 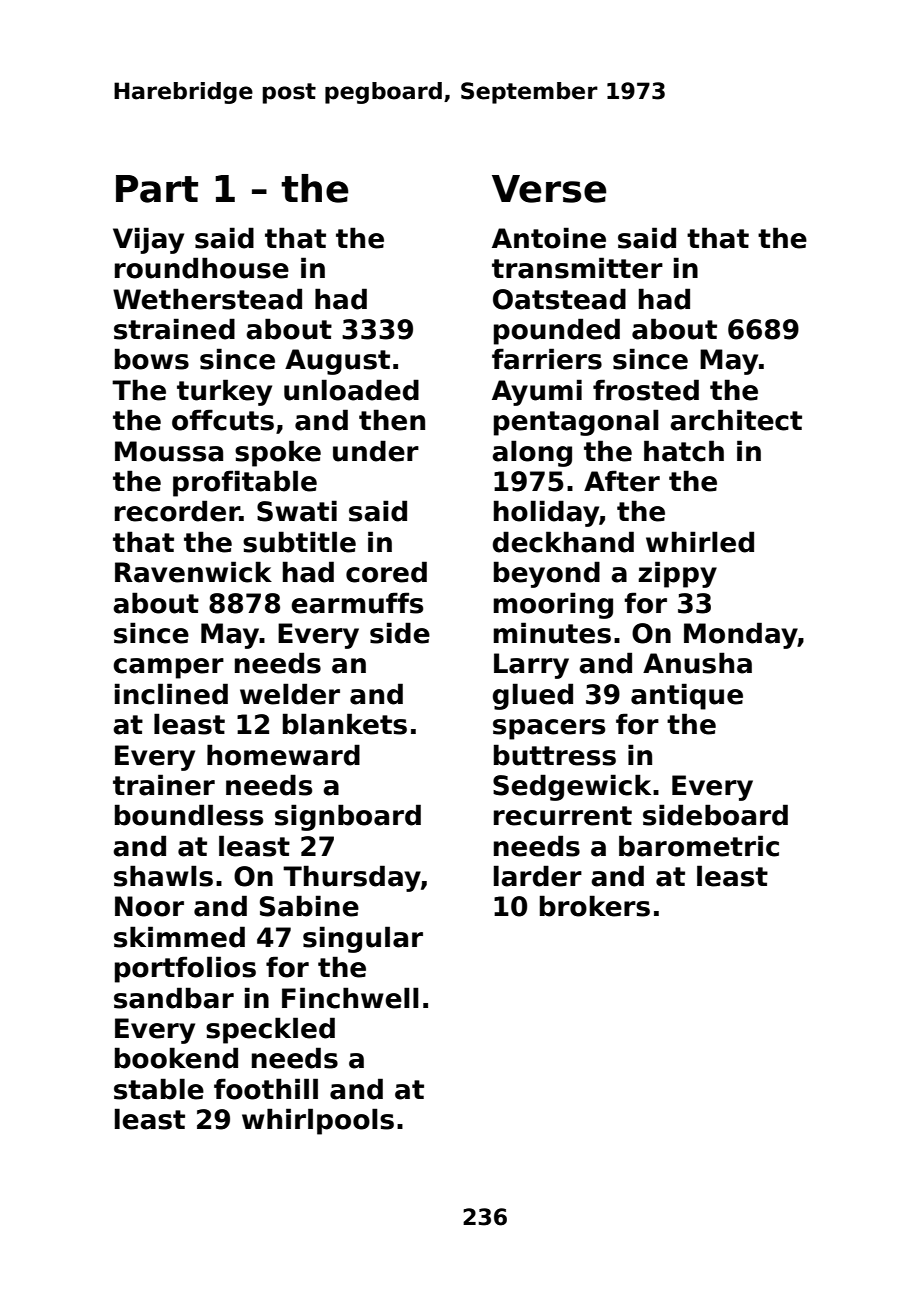 What do you see at coordinates (376, 451) in the page?
I see `under` at bounding box center [376, 451].
